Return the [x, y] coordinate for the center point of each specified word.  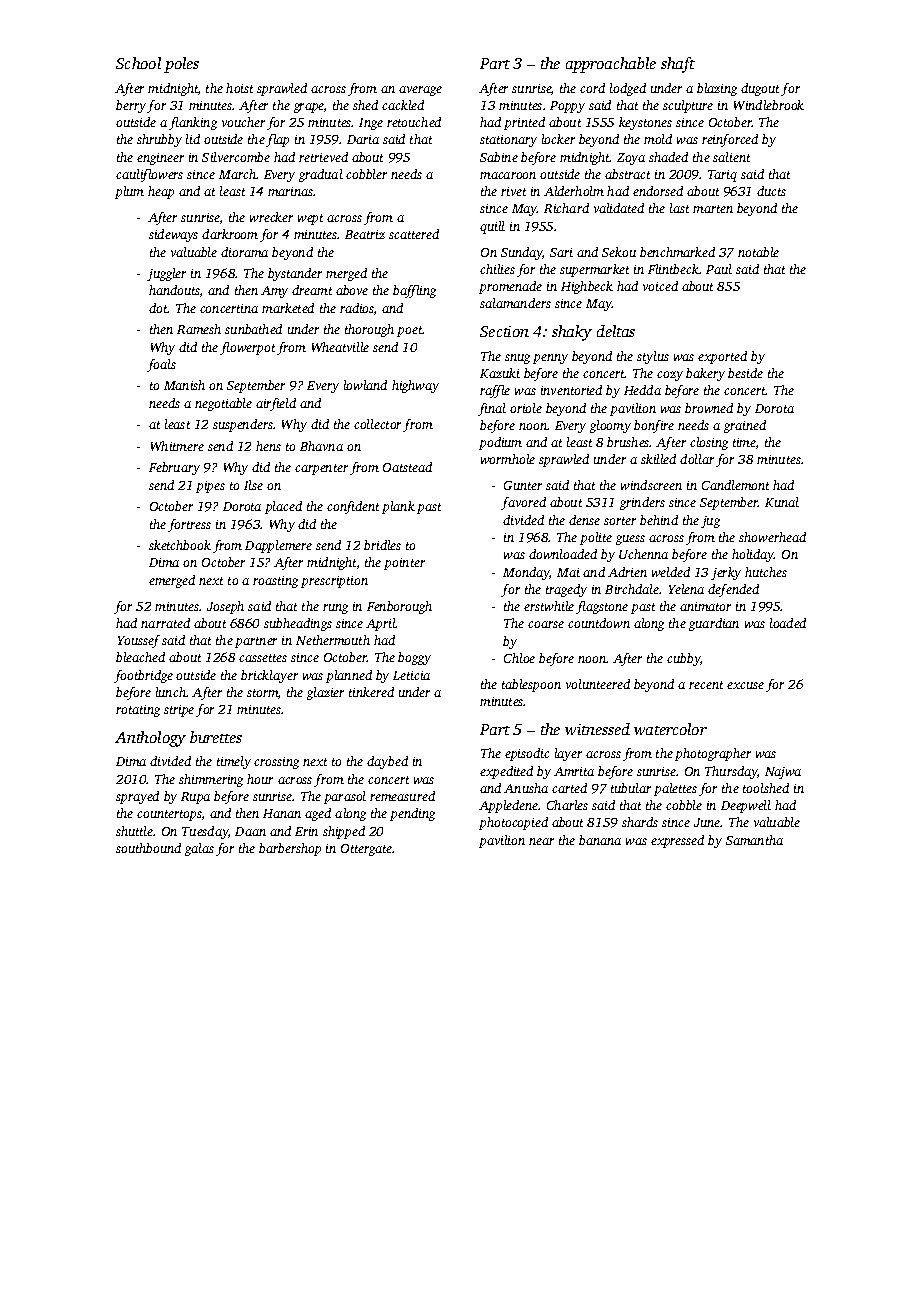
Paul [719, 269]
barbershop [290, 849]
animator [705, 606]
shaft [678, 65]
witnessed [597, 729]
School [138, 63]
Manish [184, 385]
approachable [611, 65]
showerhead [772, 537]
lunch [171, 692]
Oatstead [407, 467]
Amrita [574, 771]
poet [410, 331]
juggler [166, 274]
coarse [546, 624]
